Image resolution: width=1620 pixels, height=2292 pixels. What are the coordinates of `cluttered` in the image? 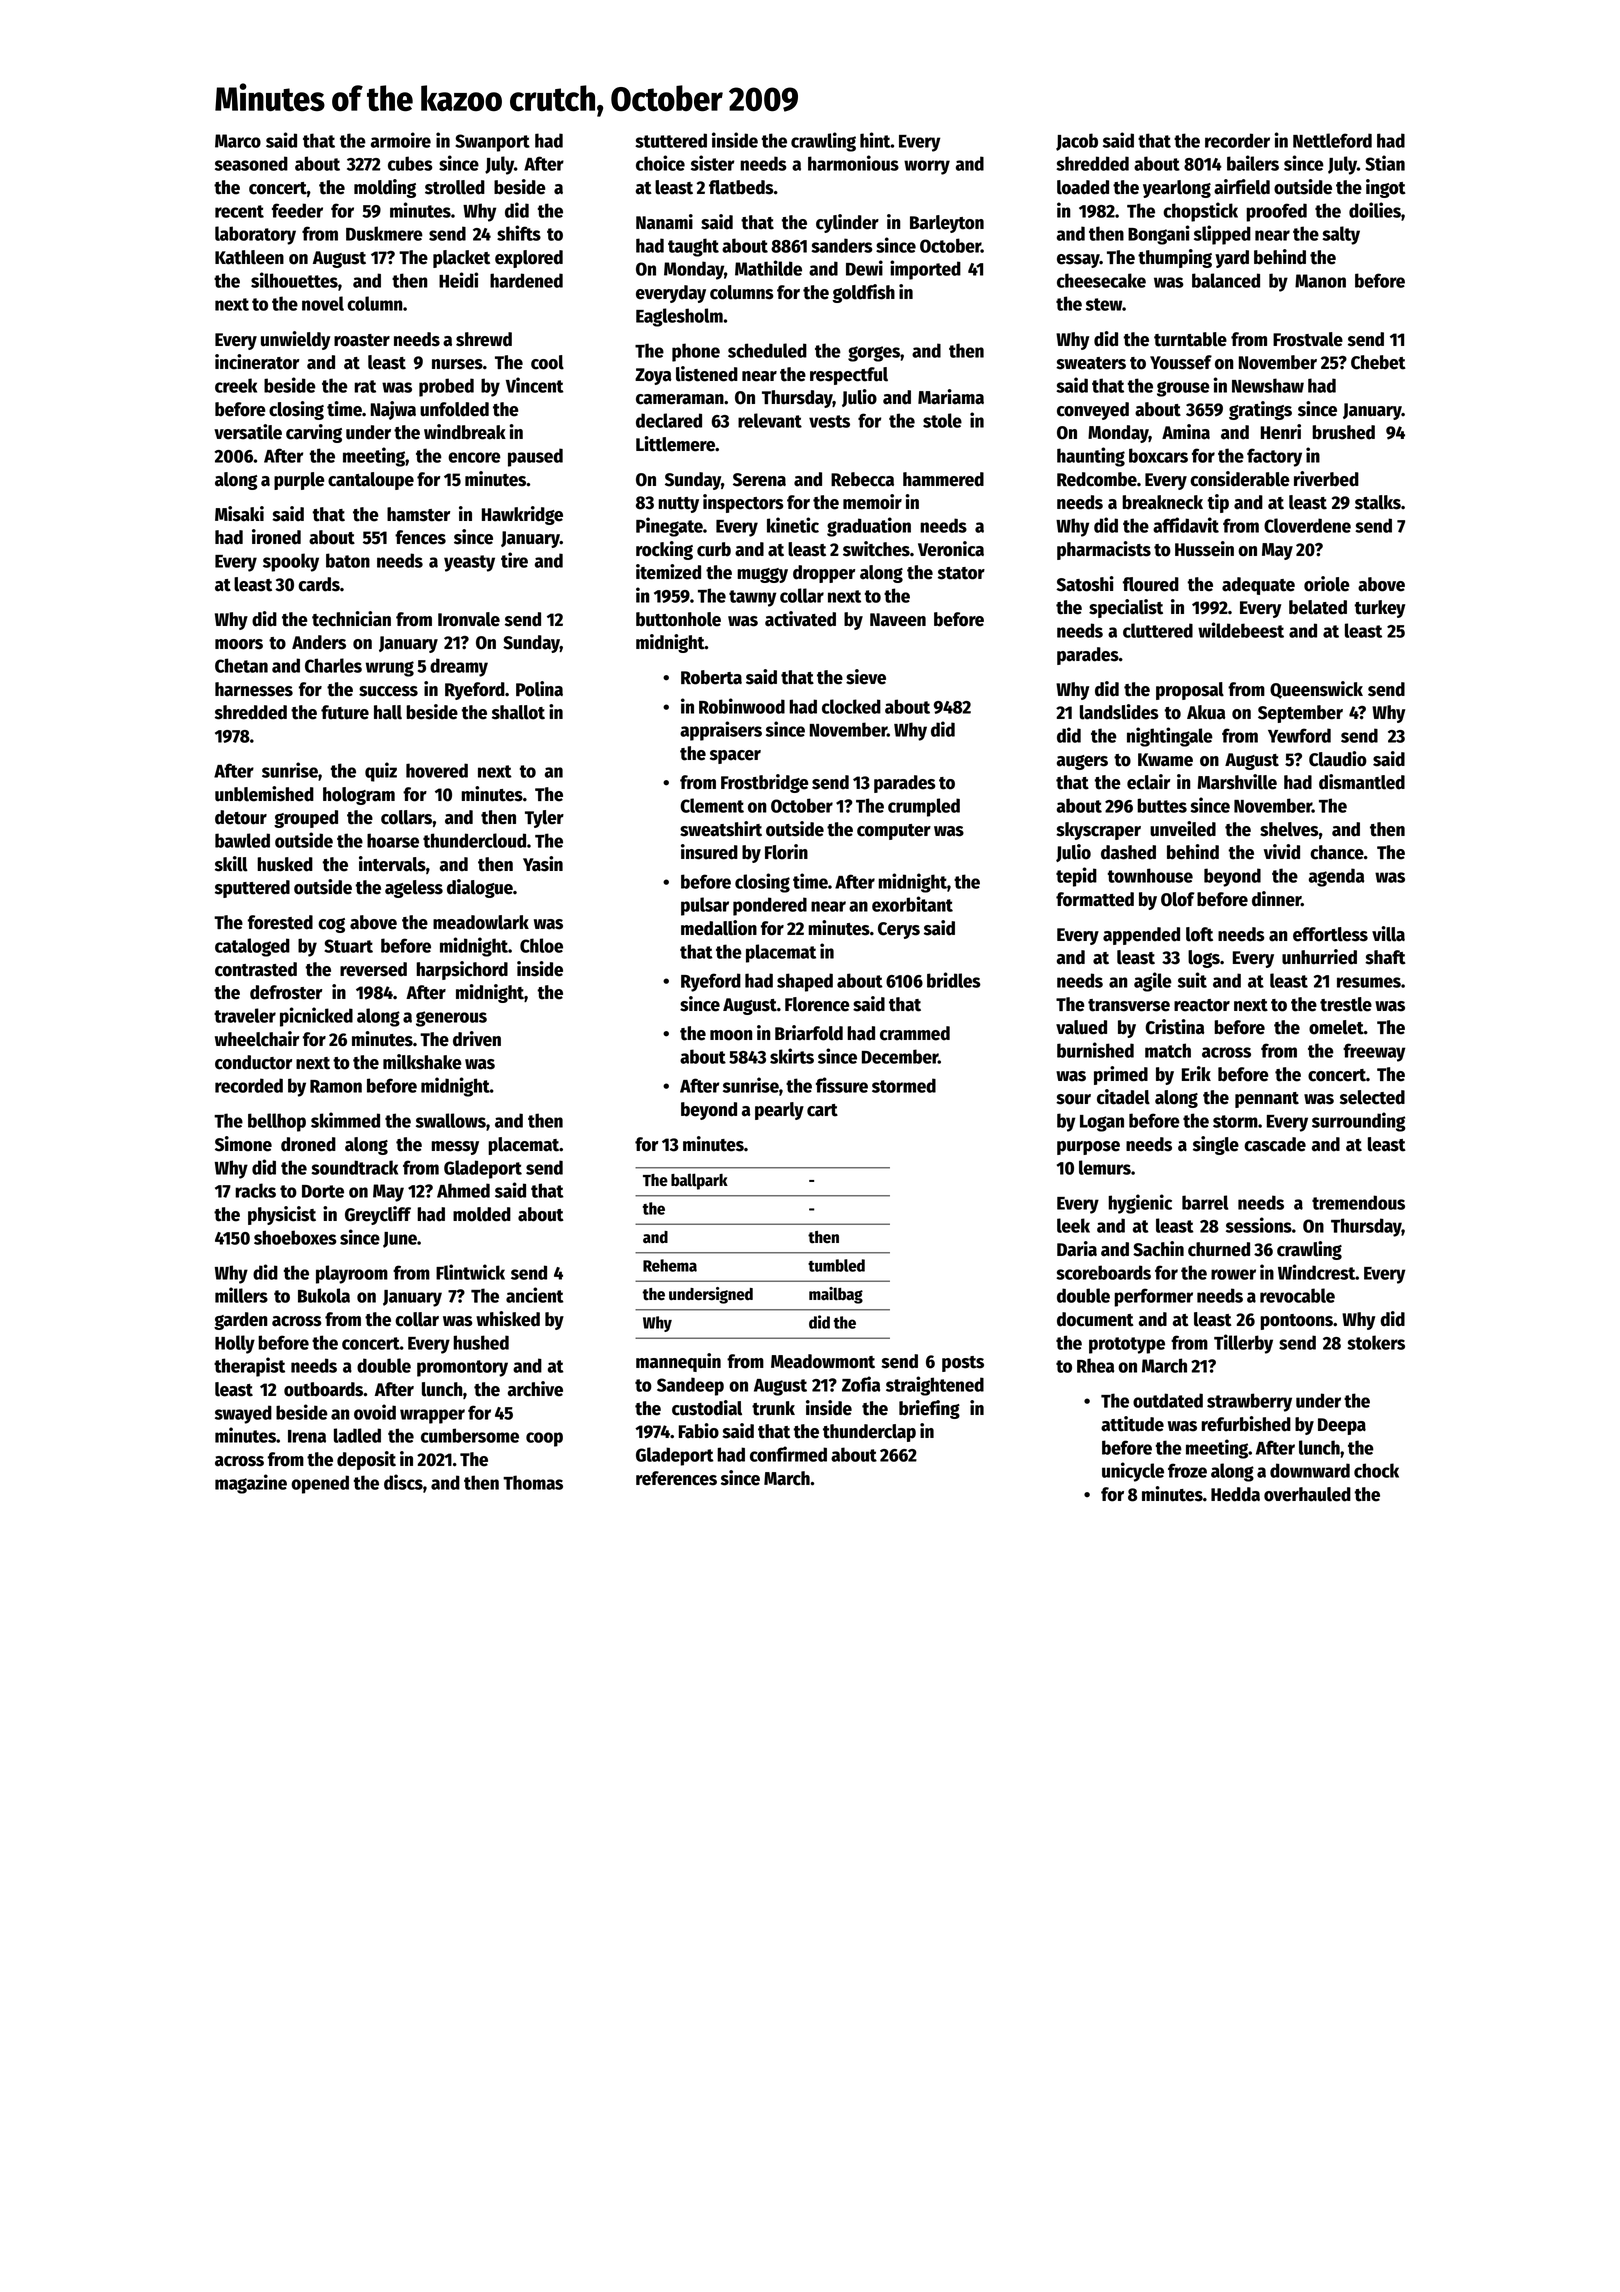 It's located at (1158, 630).
